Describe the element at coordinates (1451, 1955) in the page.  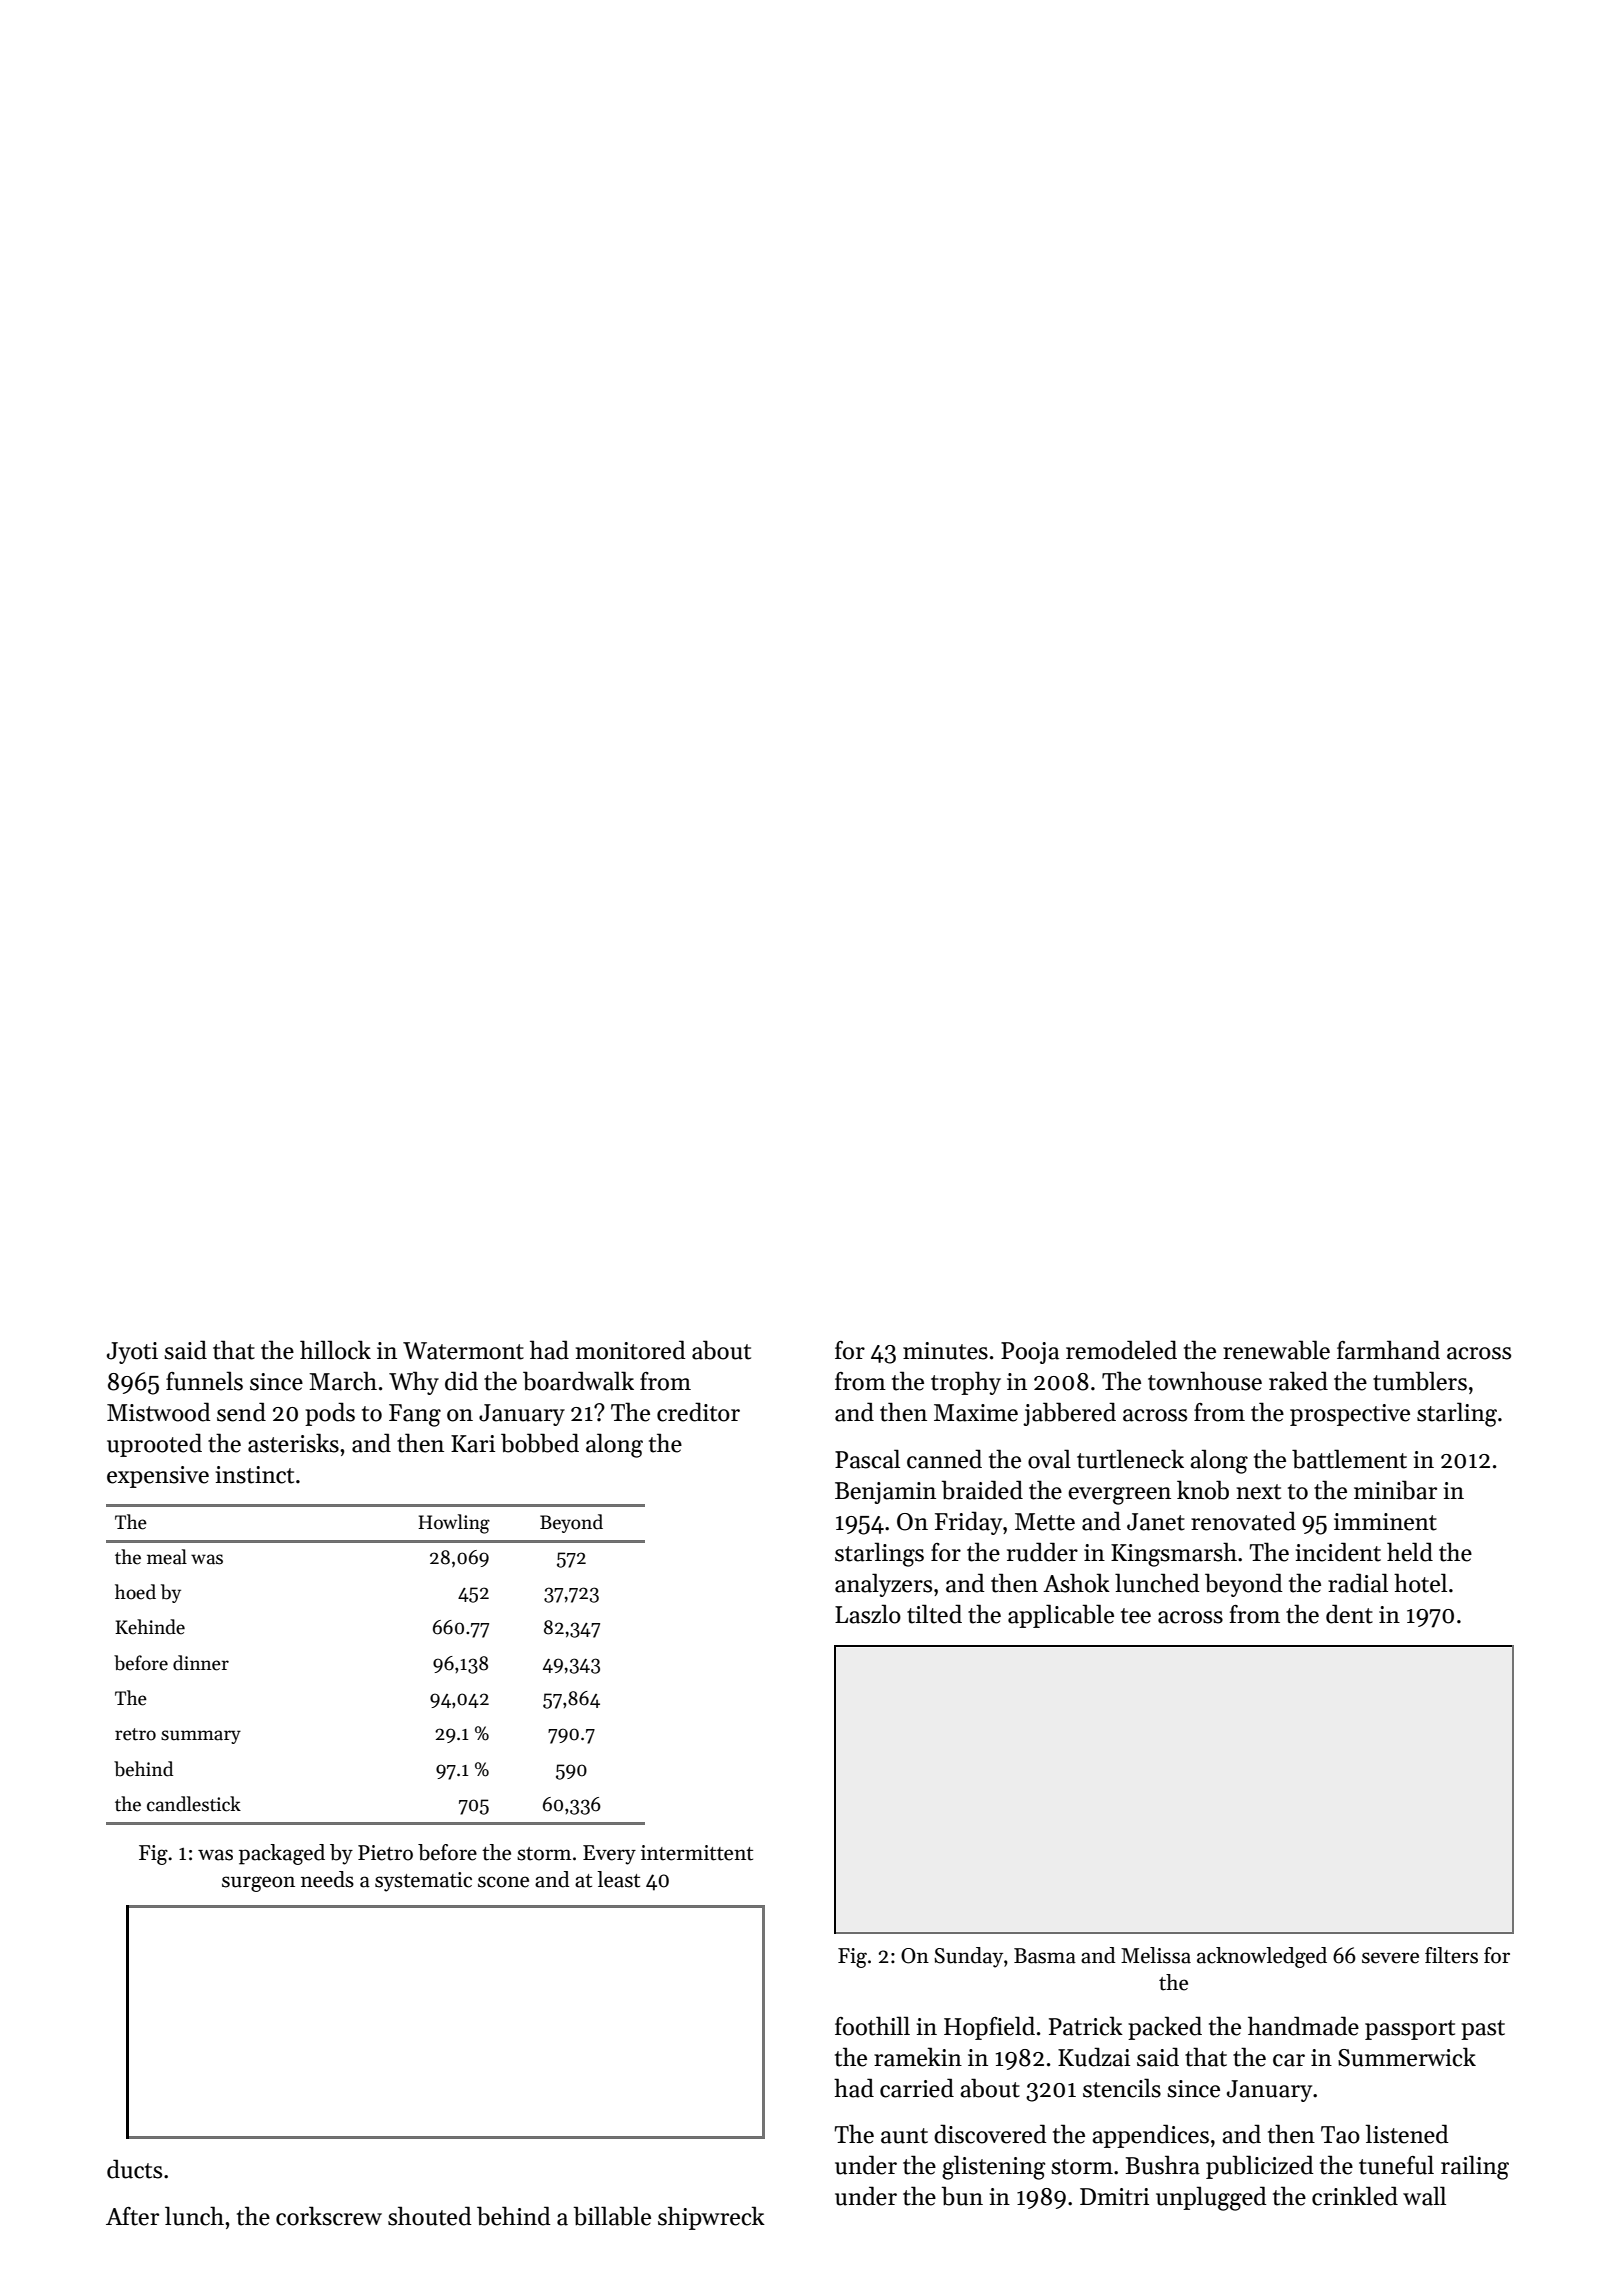
I see `filters` at that location.
